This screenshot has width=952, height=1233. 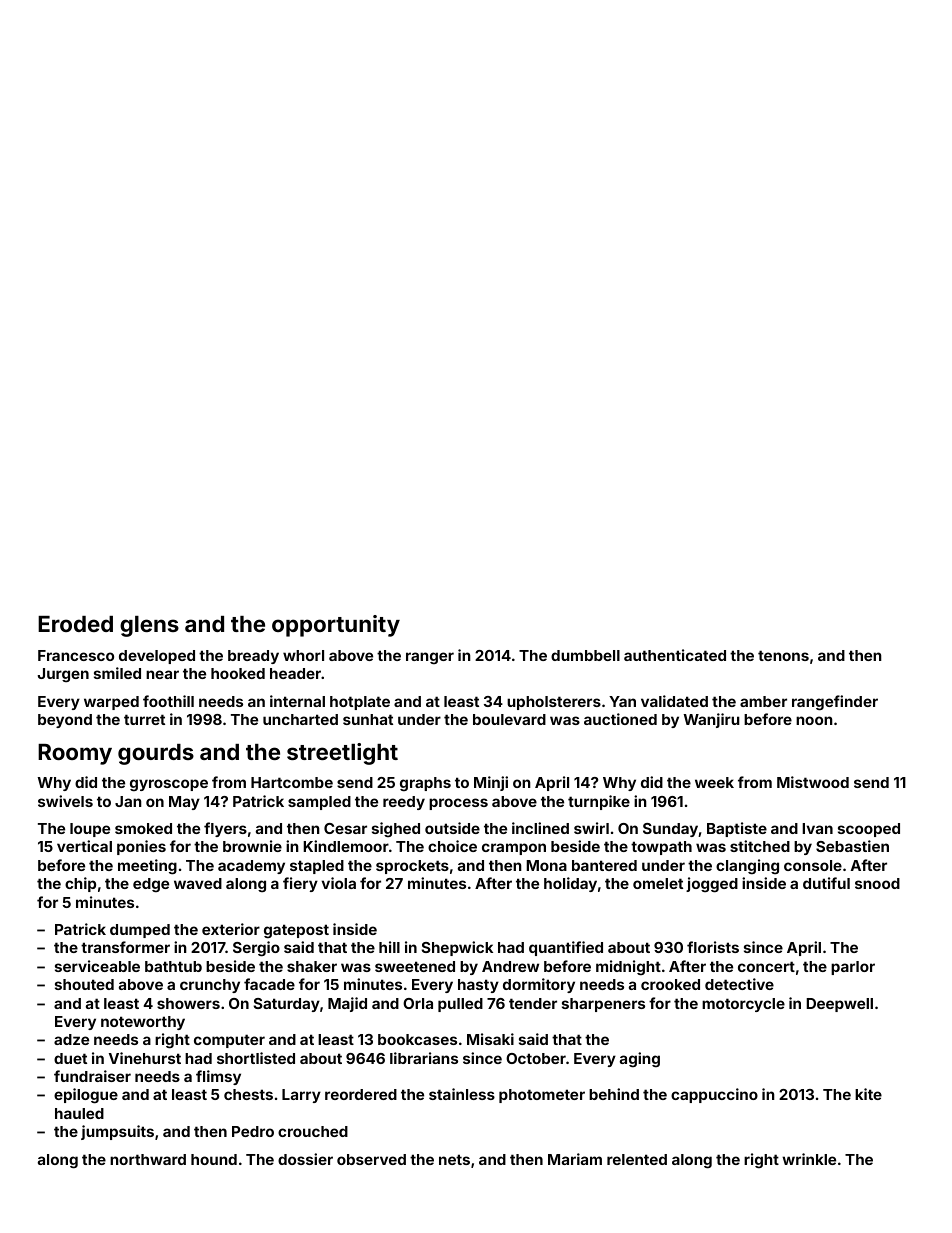 What do you see at coordinates (144, 719) in the screenshot?
I see `turret` at bounding box center [144, 719].
